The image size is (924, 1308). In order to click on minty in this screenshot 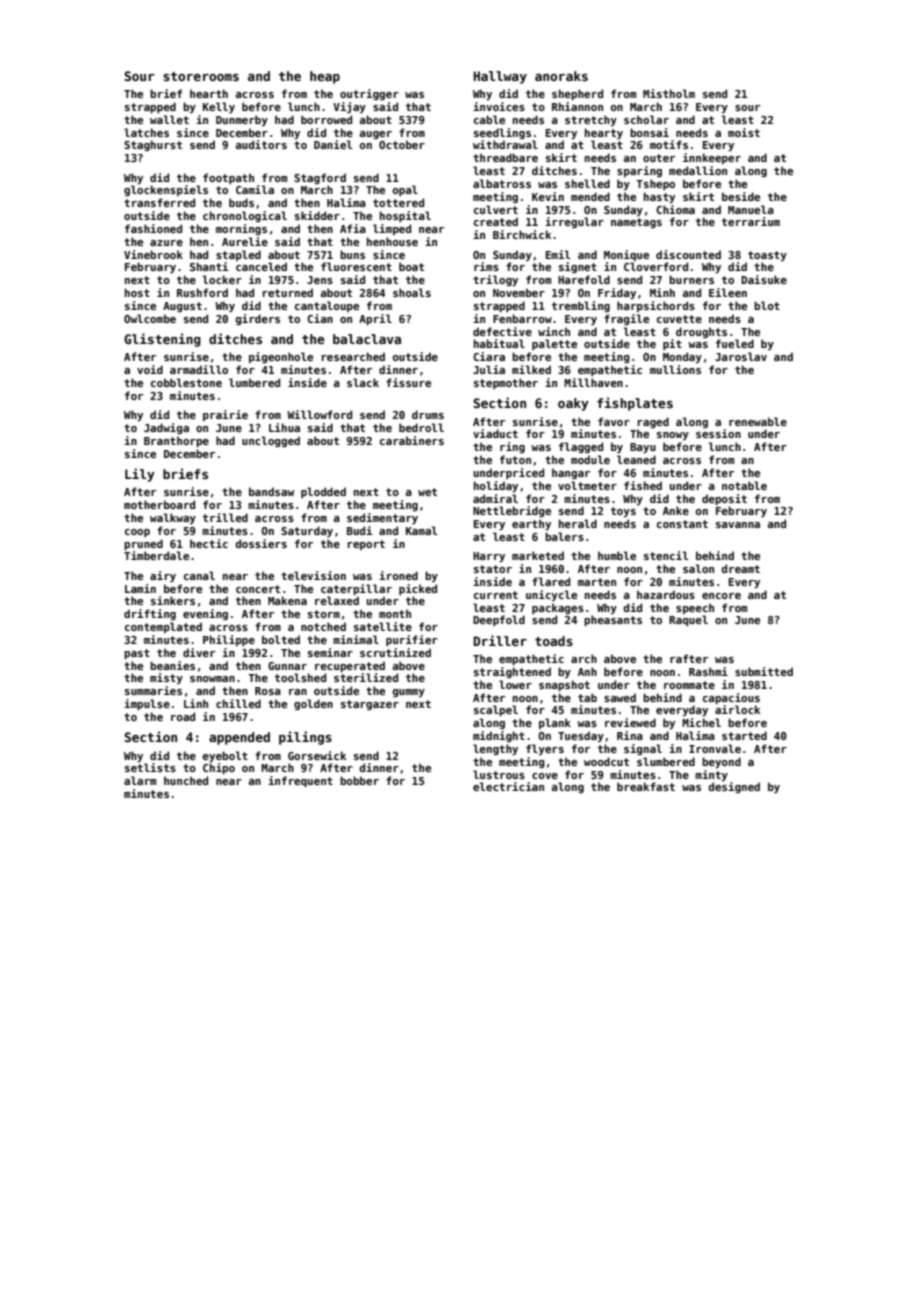, I will do `click(711, 775)`.
